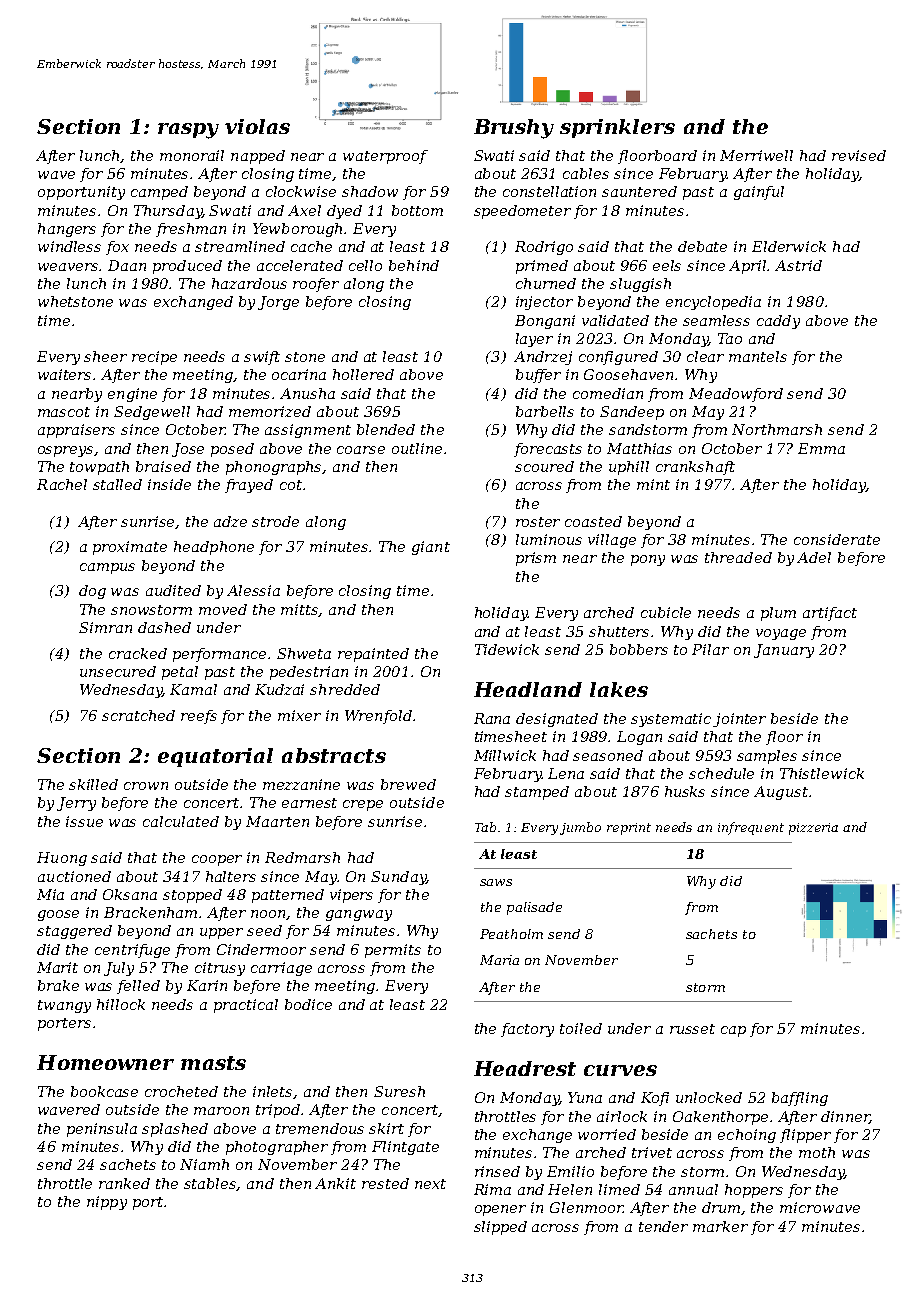  What do you see at coordinates (527, 1030) in the screenshot?
I see `factory` at bounding box center [527, 1030].
